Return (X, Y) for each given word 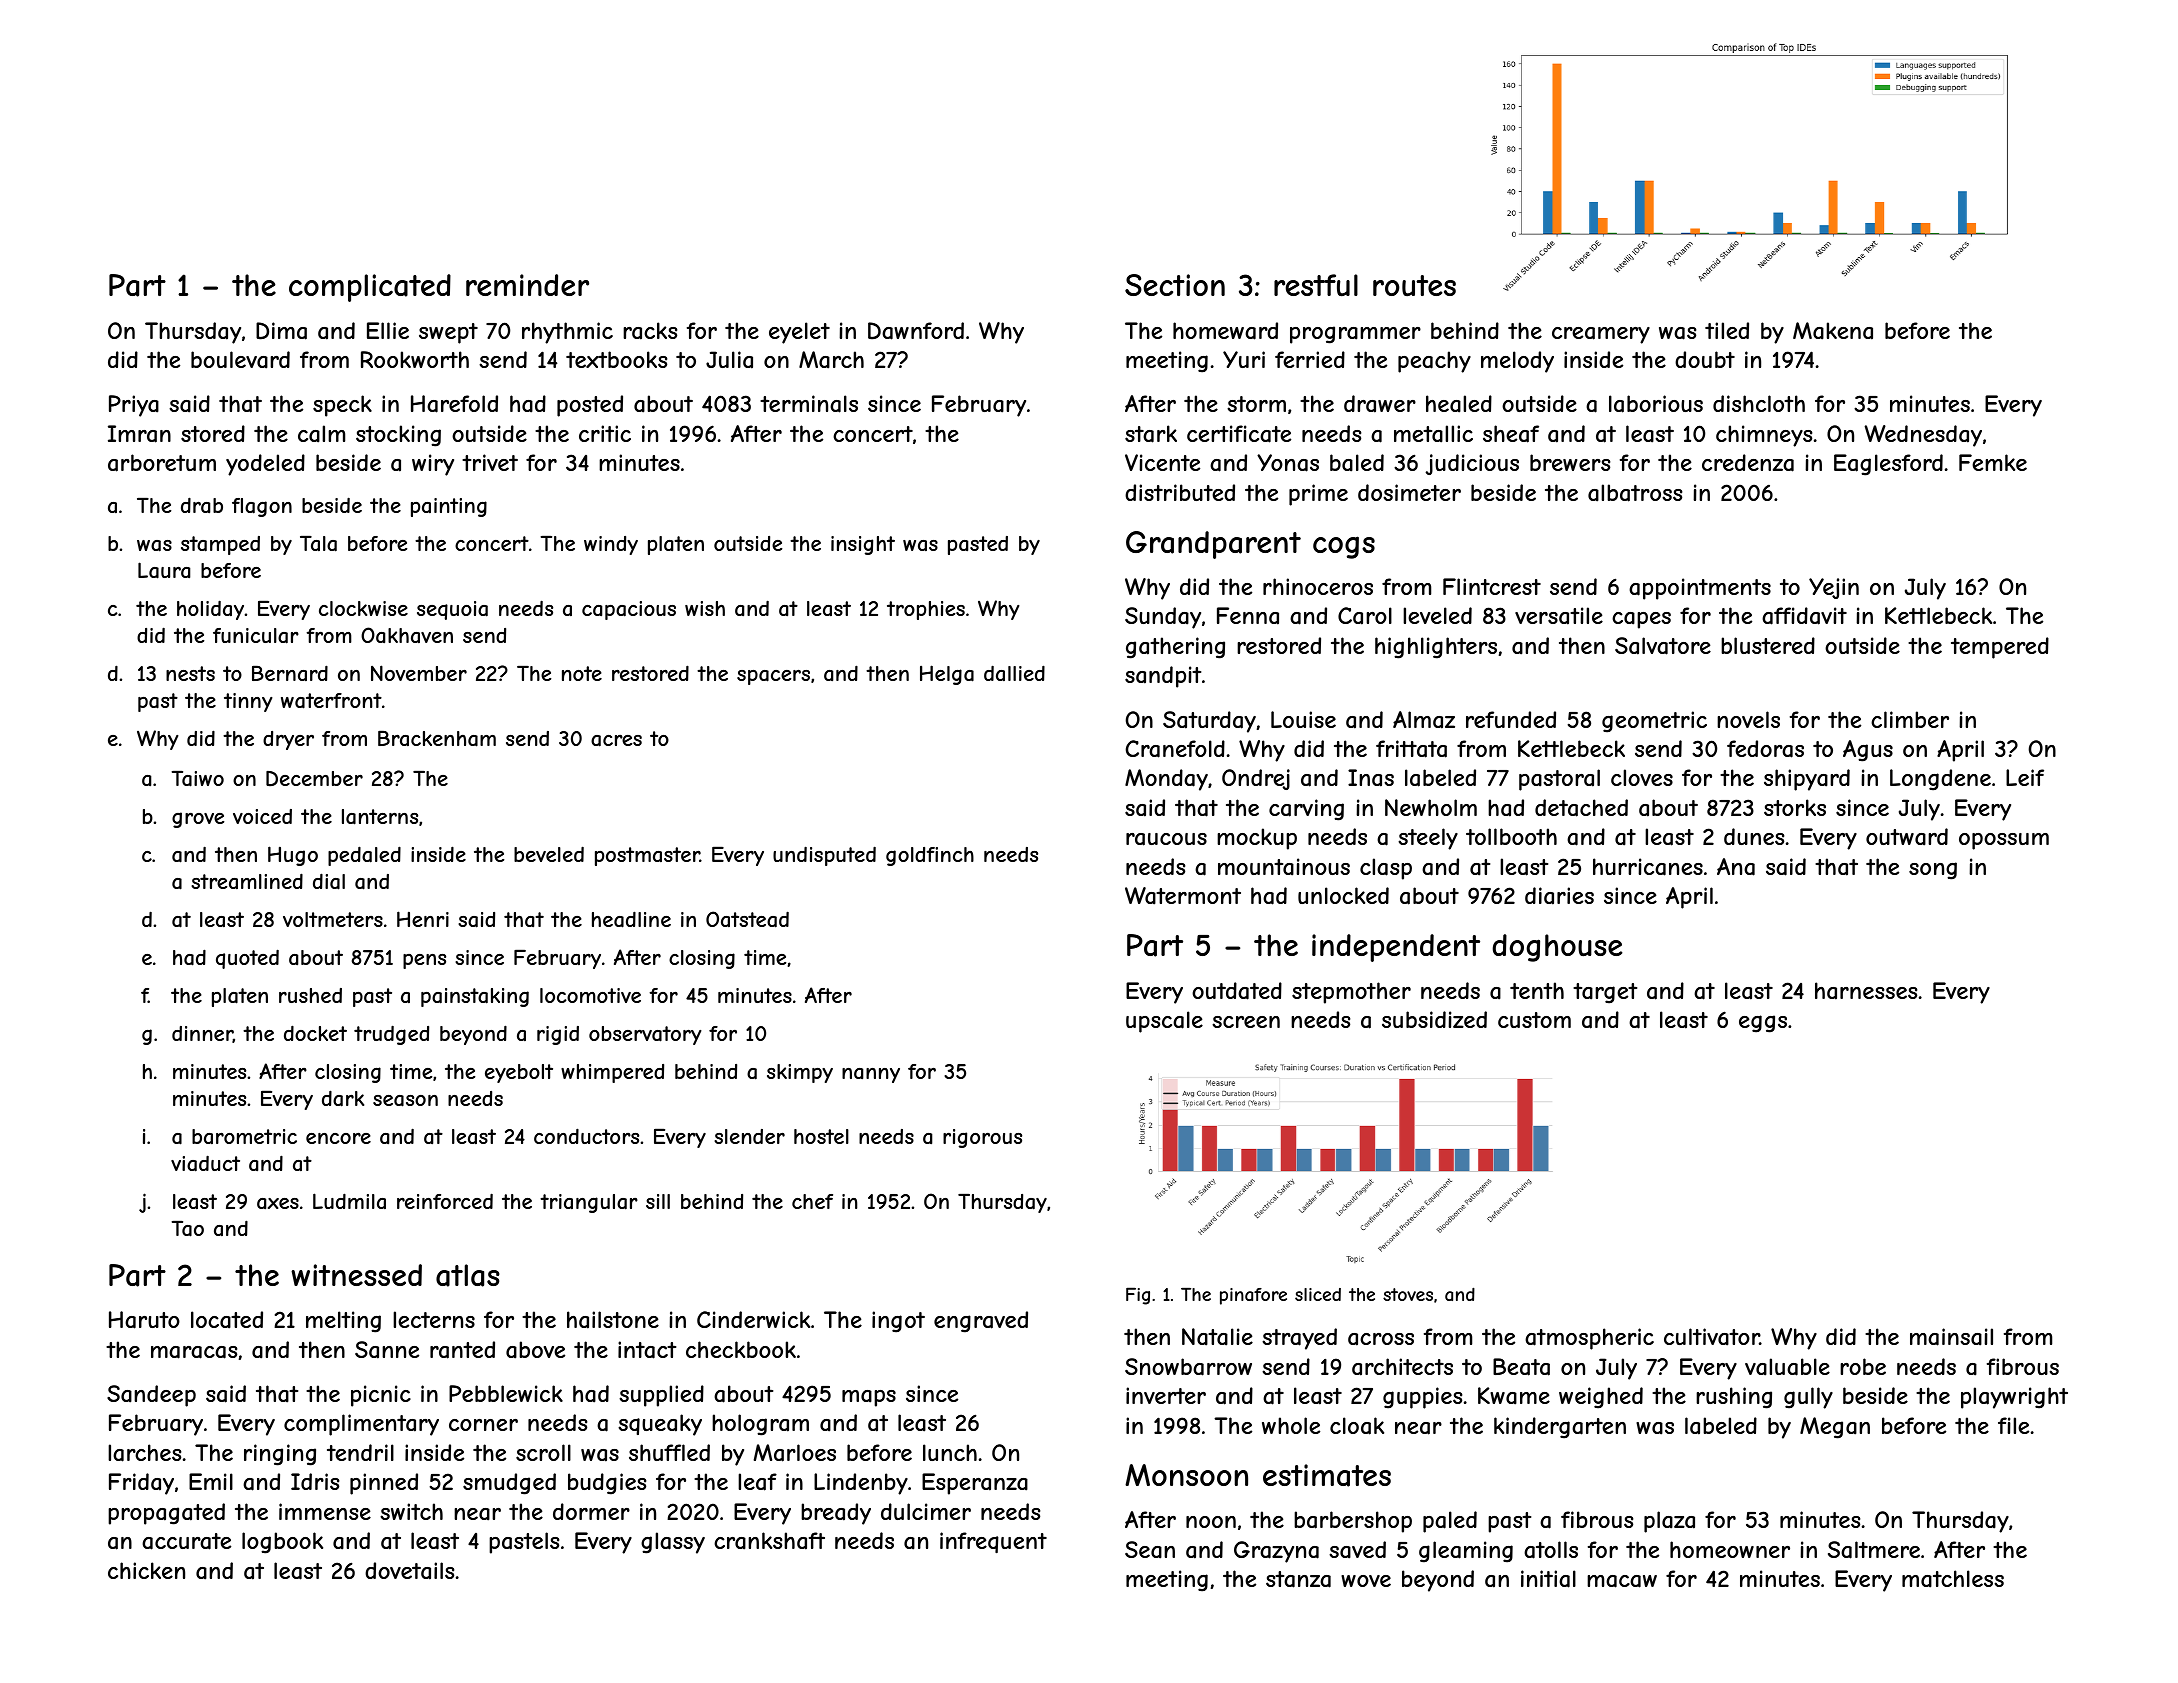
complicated (370, 288)
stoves (1408, 1294)
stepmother (1351, 993)
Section (1175, 285)
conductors (586, 1136)
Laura (164, 570)
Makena (1833, 331)
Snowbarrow (1188, 1367)
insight (863, 545)
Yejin (1834, 588)
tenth (1537, 990)
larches (144, 1453)
